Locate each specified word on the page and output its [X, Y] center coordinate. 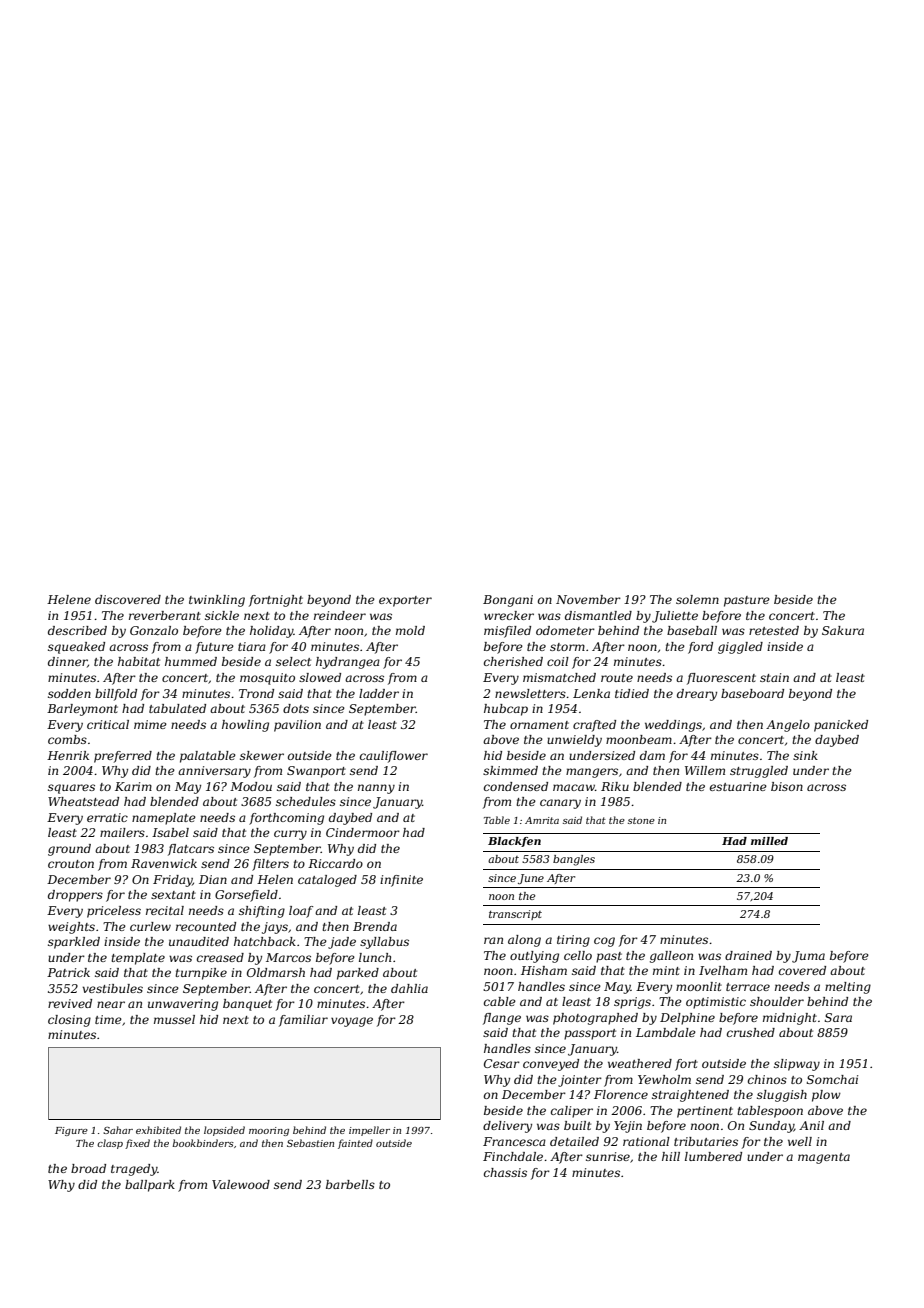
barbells [350, 1184]
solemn [697, 599]
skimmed [510, 770]
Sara [838, 1017]
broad [88, 1168]
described [77, 630]
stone [641, 820]
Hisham [544, 970]
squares [71, 789]
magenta [824, 1158]
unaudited [199, 941]
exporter [405, 601]
